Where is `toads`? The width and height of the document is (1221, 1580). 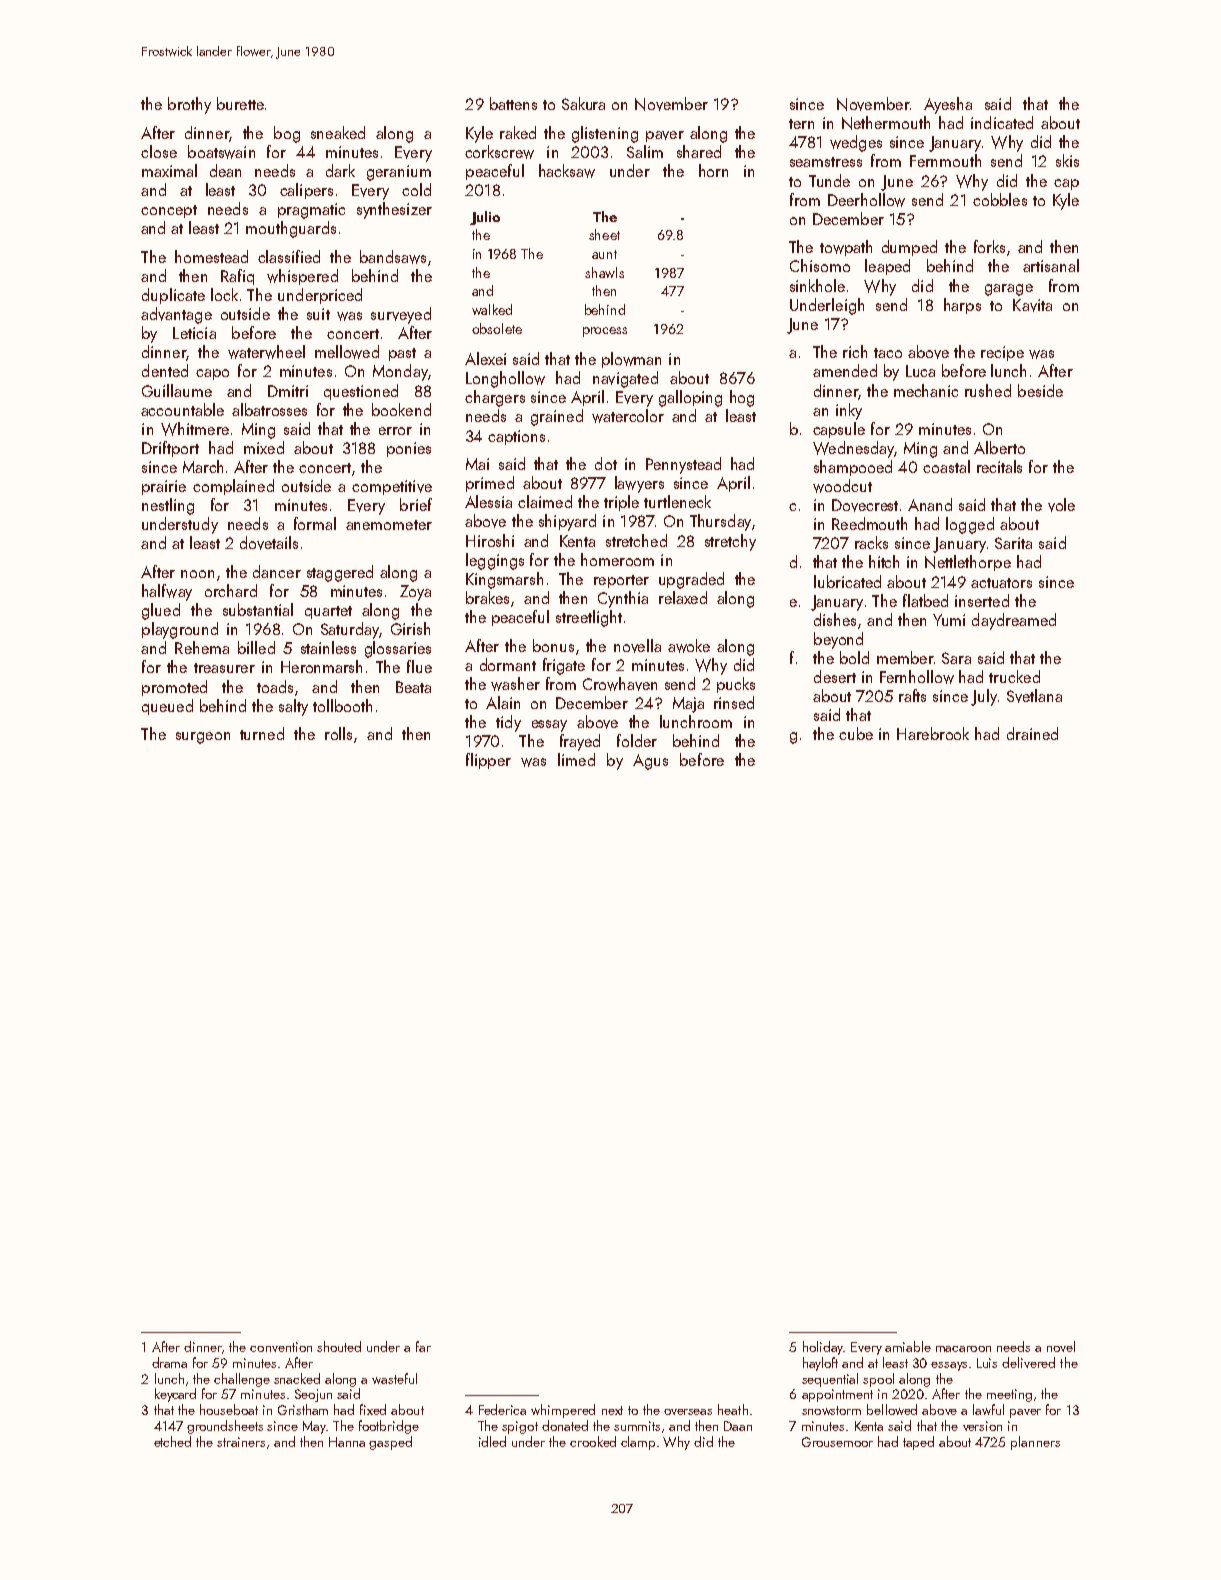
toads is located at coordinates (275, 686).
